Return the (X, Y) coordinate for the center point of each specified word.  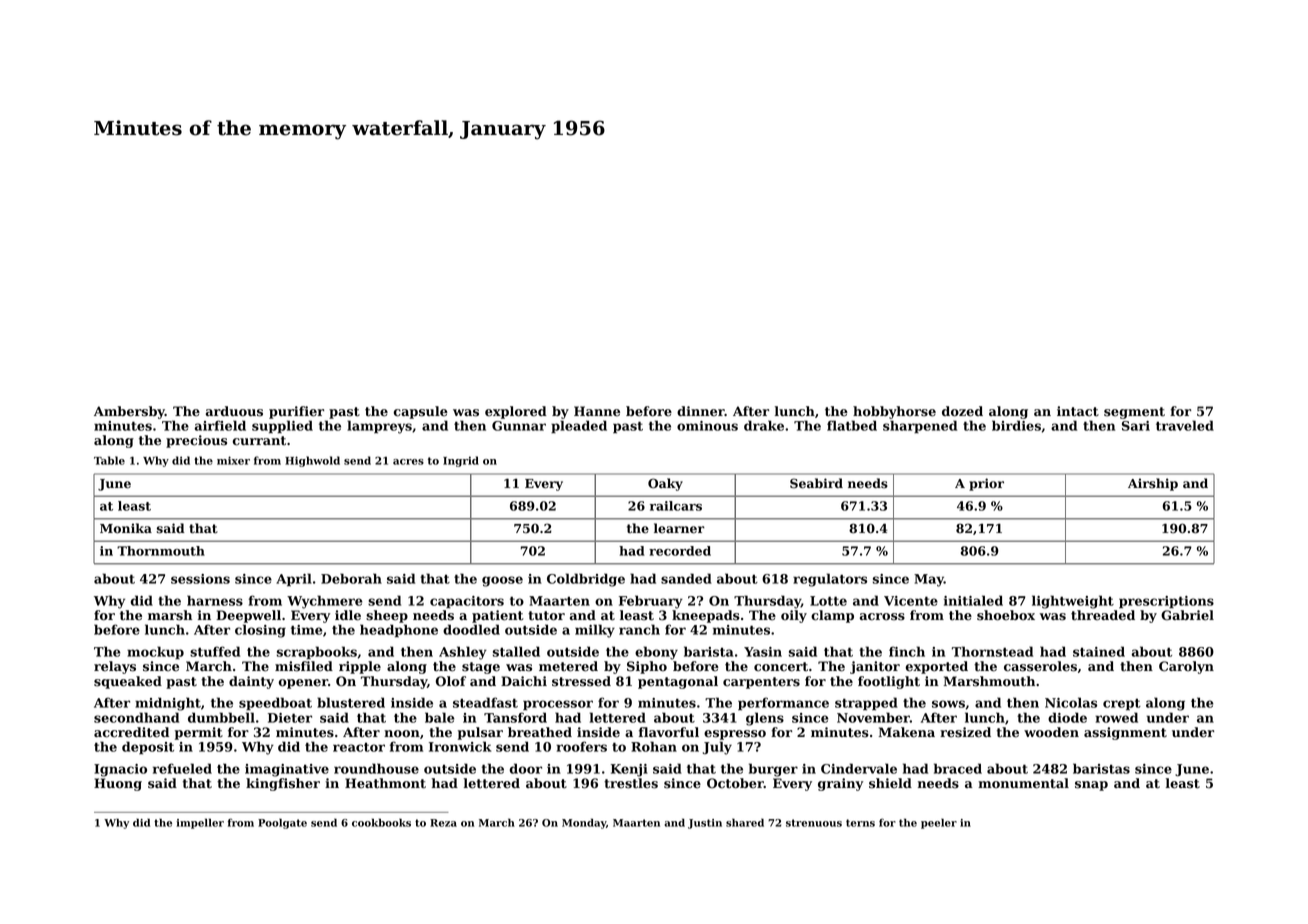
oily (794, 616)
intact (1078, 411)
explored (516, 412)
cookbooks (381, 822)
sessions (200, 579)
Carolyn (1186, 667)
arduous (234, 411)
